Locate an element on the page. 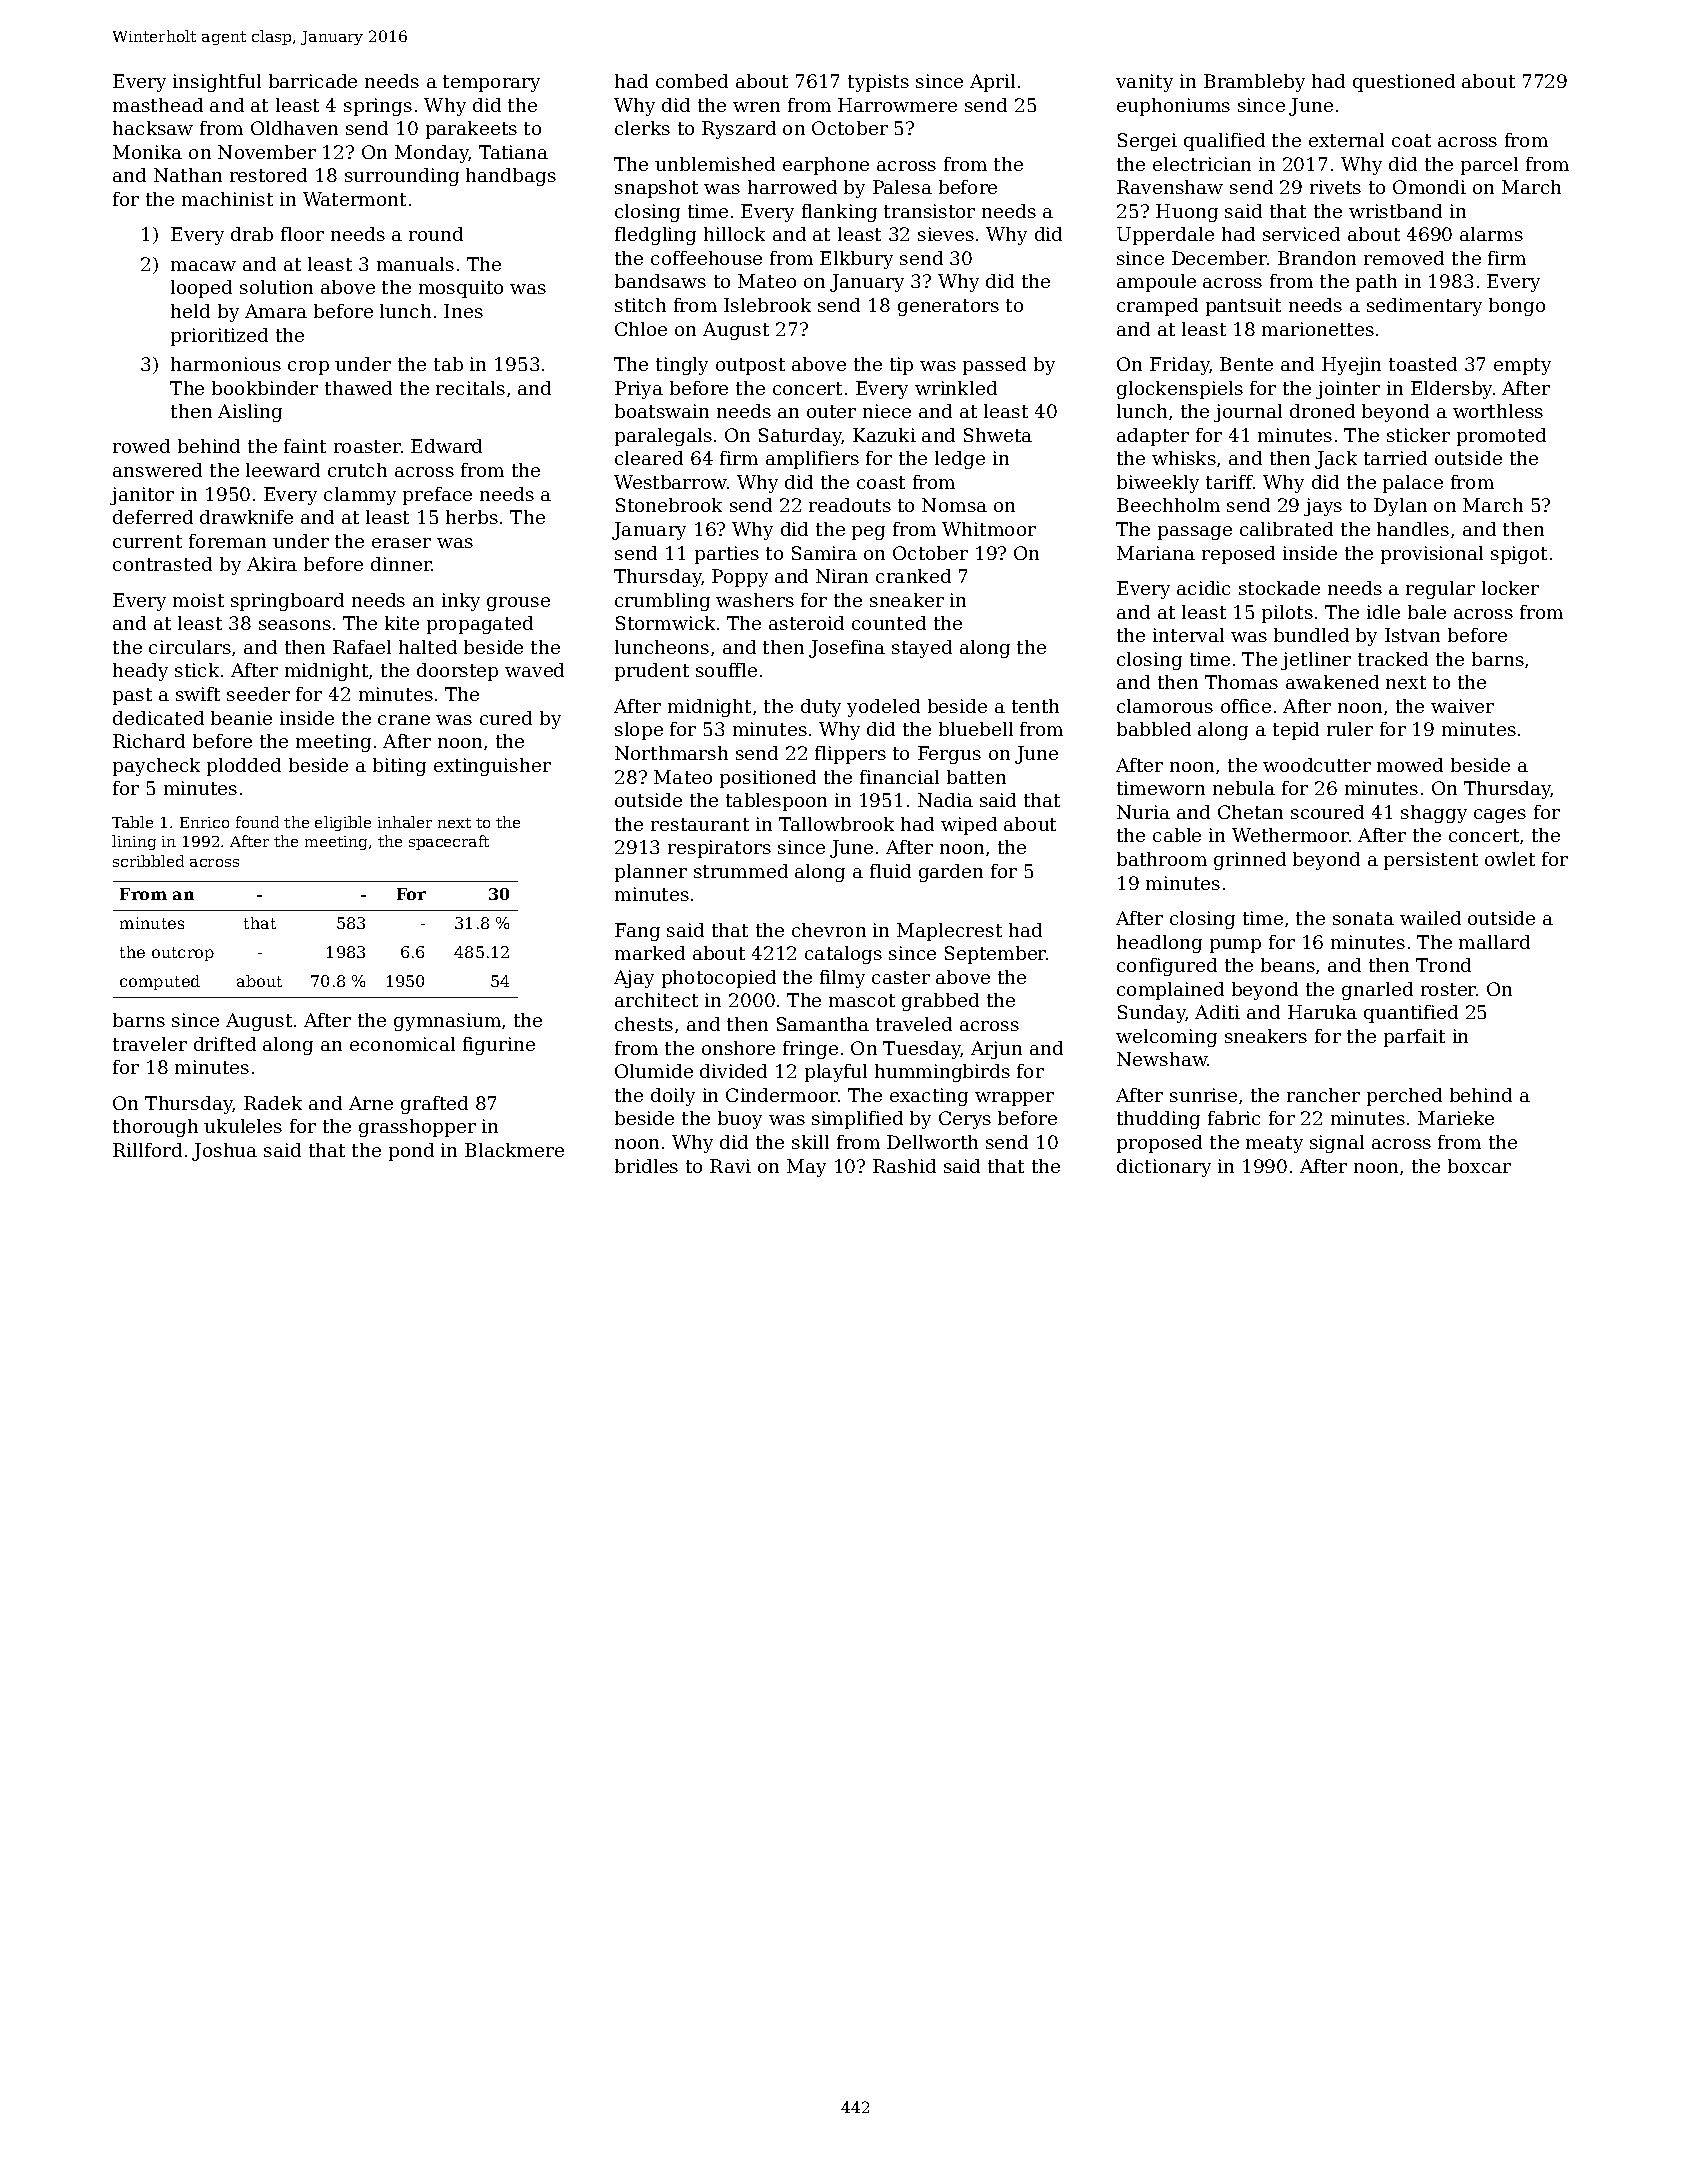 Image resolution: width=1683 pixels, height=2178 pixels. pond is located at coordinates (411, 1152).
